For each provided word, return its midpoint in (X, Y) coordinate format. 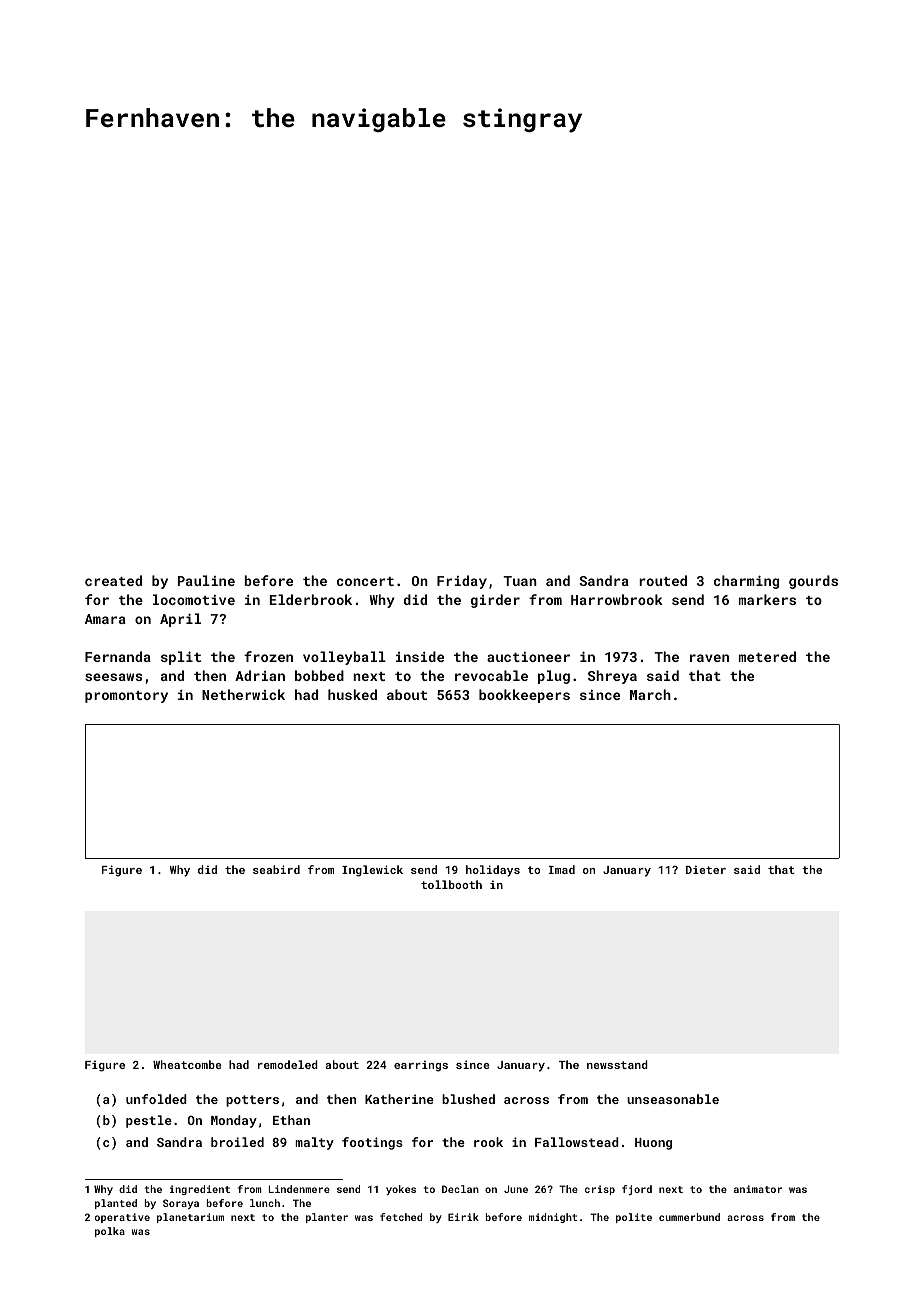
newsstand (617, 1064)
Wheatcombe (187, 1064)
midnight (553, 1218)
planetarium (190, 1218)
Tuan (520, 581)
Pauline (206, 580)
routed (663, 580)
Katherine (399, 1099)
